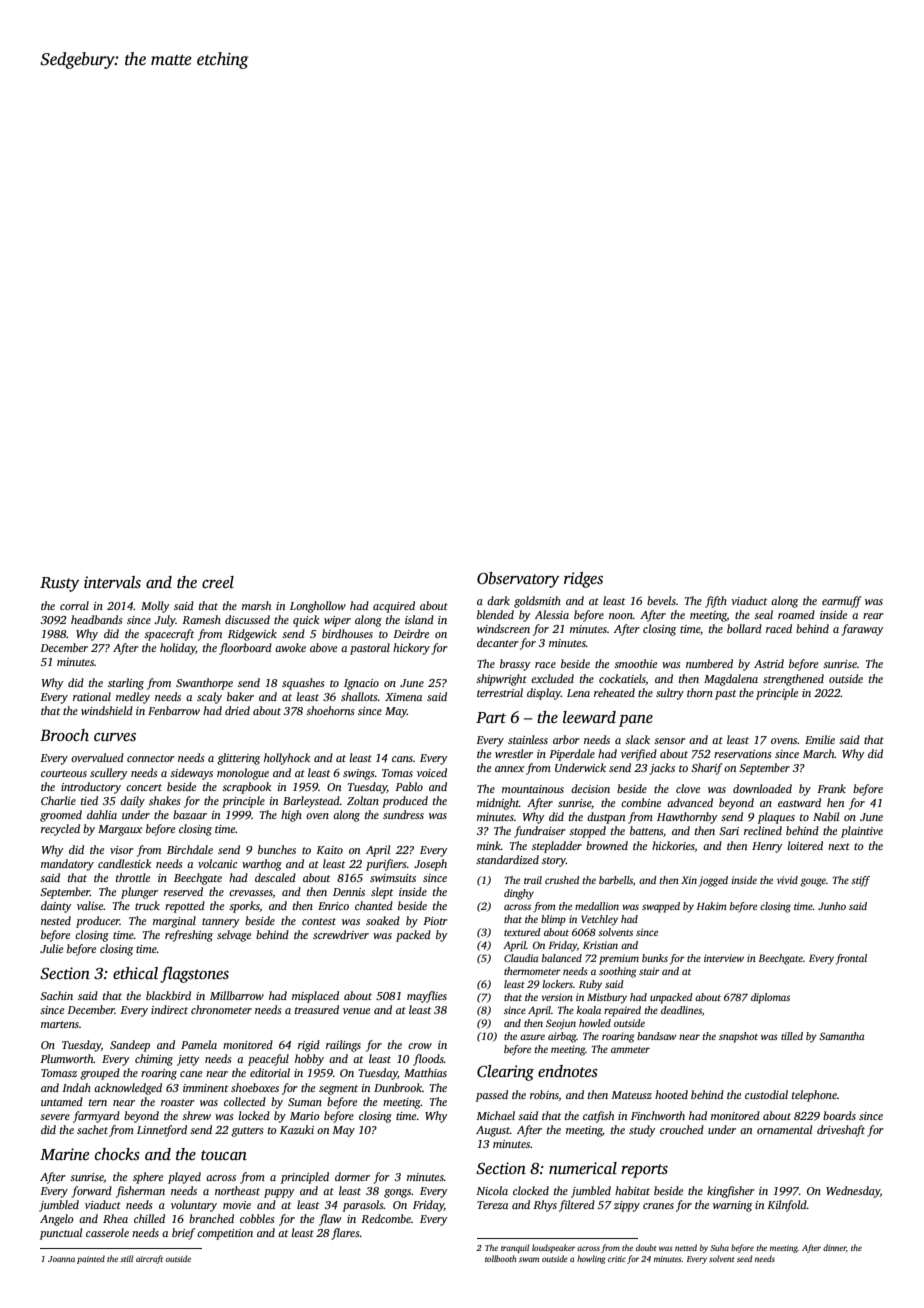 This document has height=1308, width=924. Describe the element at coordinates (238, 759) in the document. I see `glittering` at that location.
